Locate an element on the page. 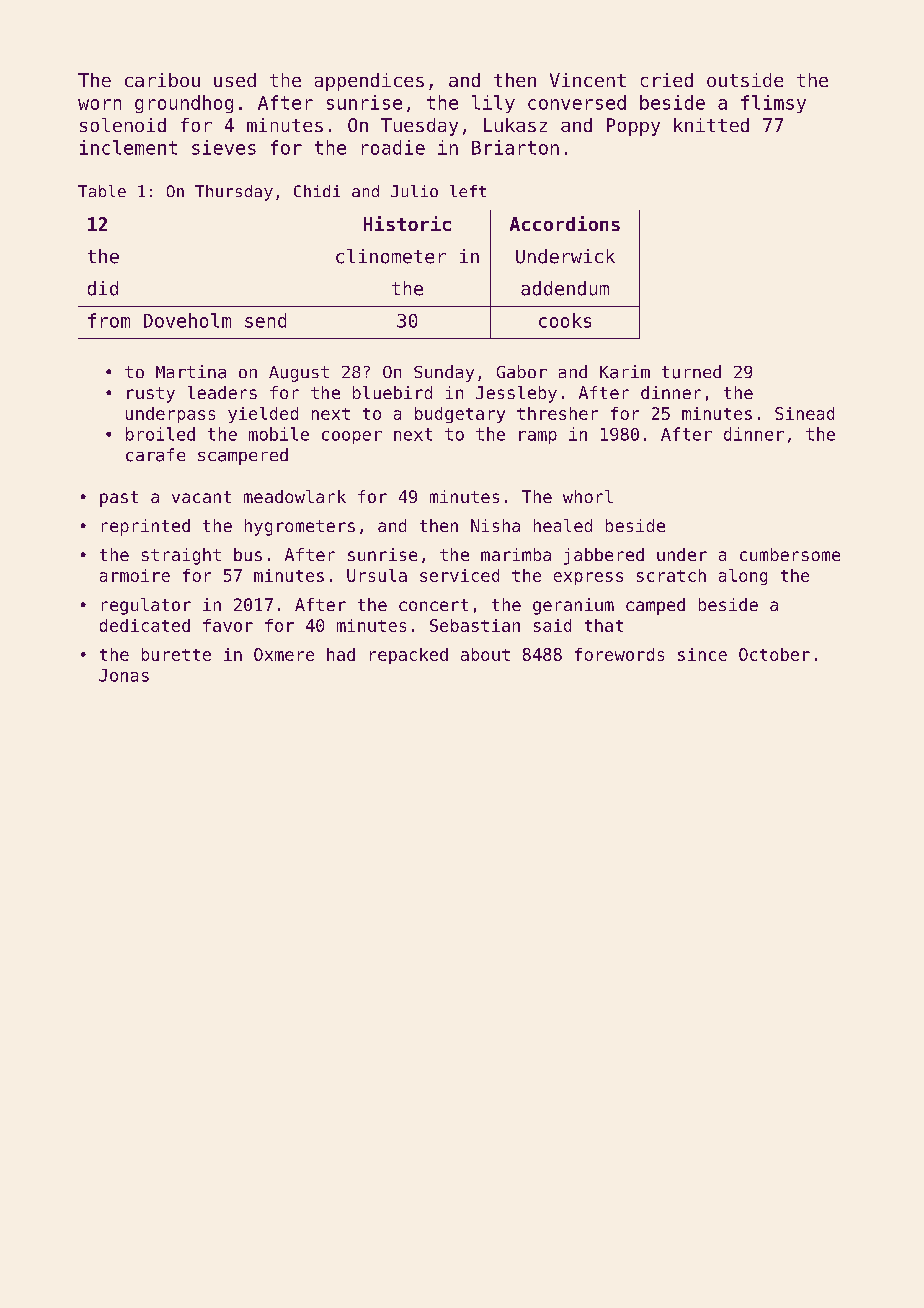 The height and width of the page is (1308, 924). from is located at coordinates (109, 320).
